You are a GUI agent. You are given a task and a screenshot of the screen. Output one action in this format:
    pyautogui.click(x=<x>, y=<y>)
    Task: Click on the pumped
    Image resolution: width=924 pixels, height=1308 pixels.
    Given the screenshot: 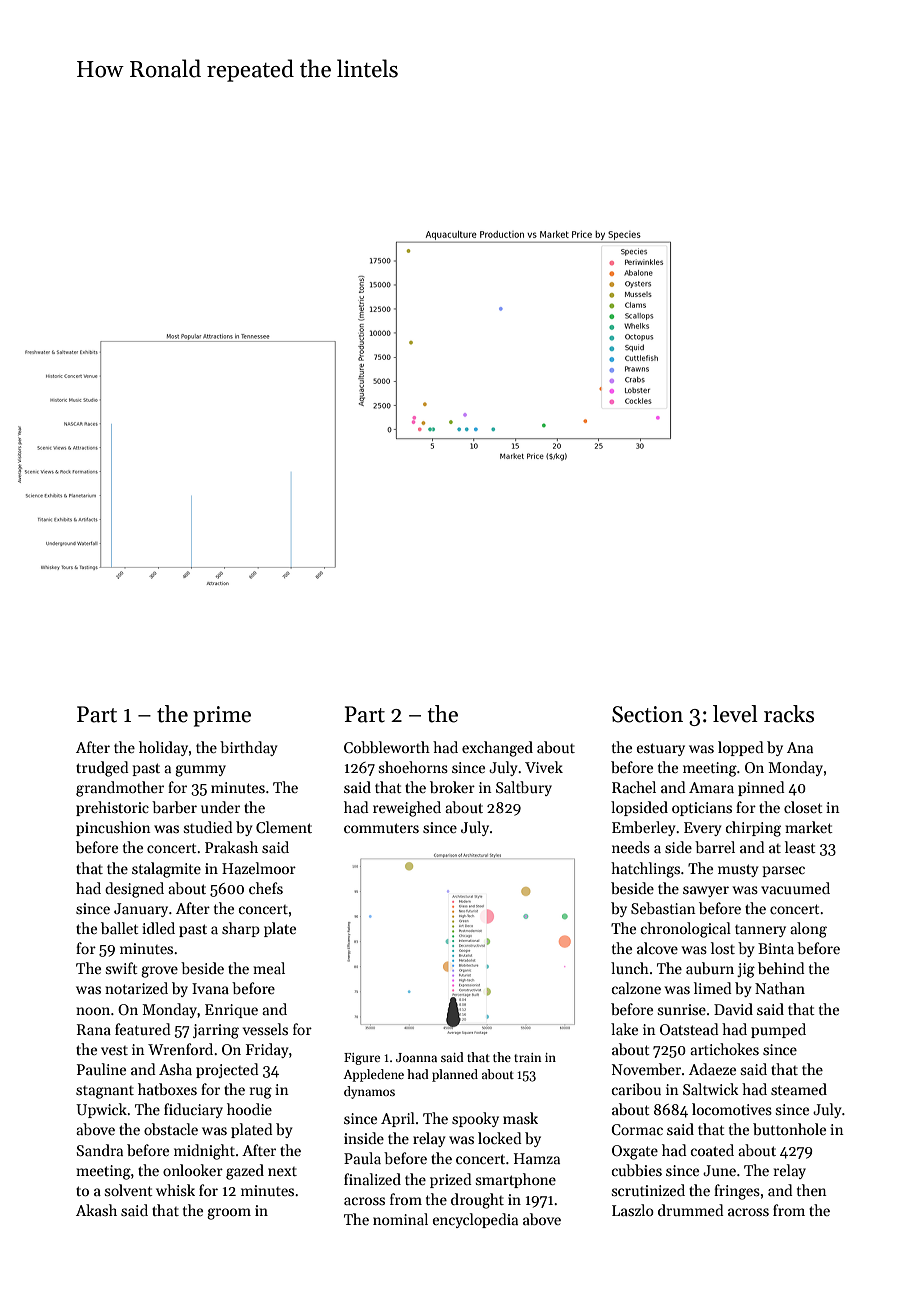 What is the action you would take?
    pyautogui.click(x=778, y=1030)
